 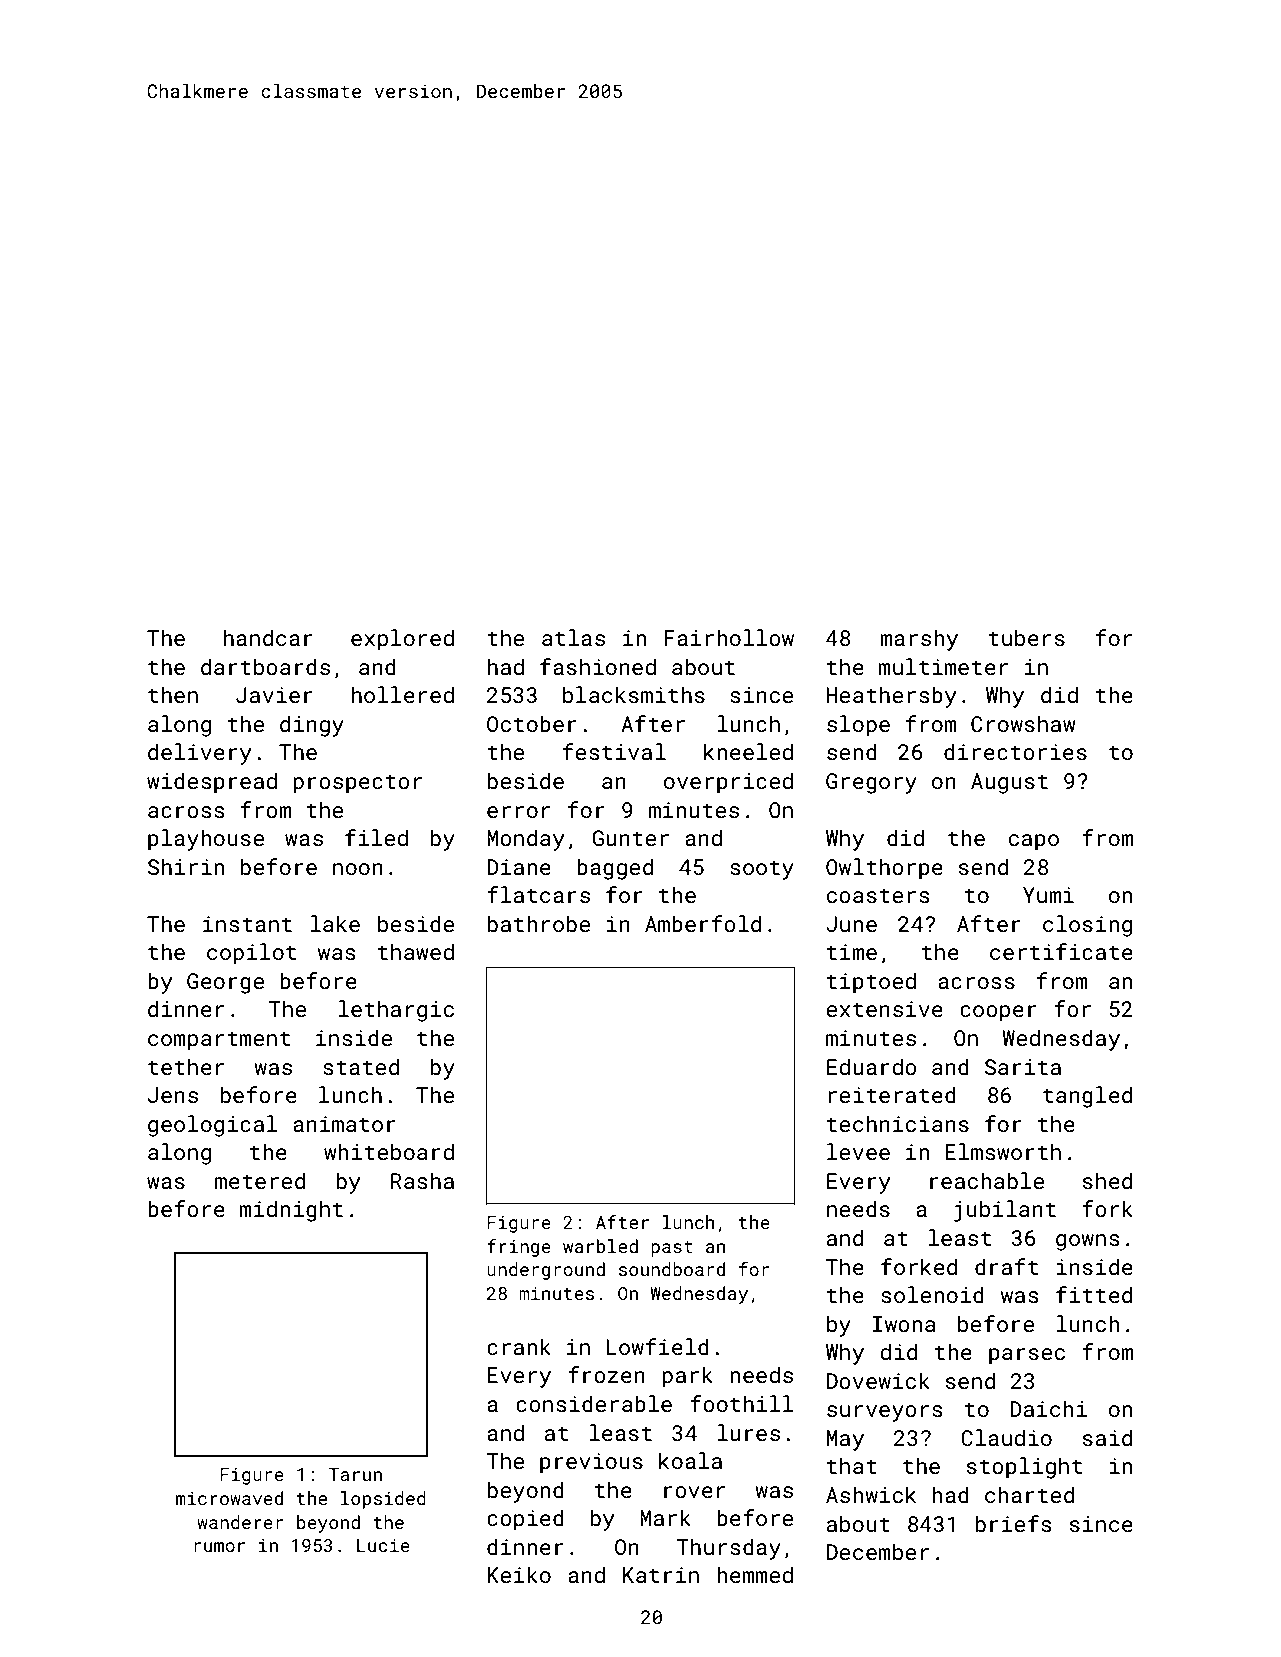 What do you see at coordinates (661, 1575) in the screenshot?
I see `Katrin` at bounding box center [661, 1575].
